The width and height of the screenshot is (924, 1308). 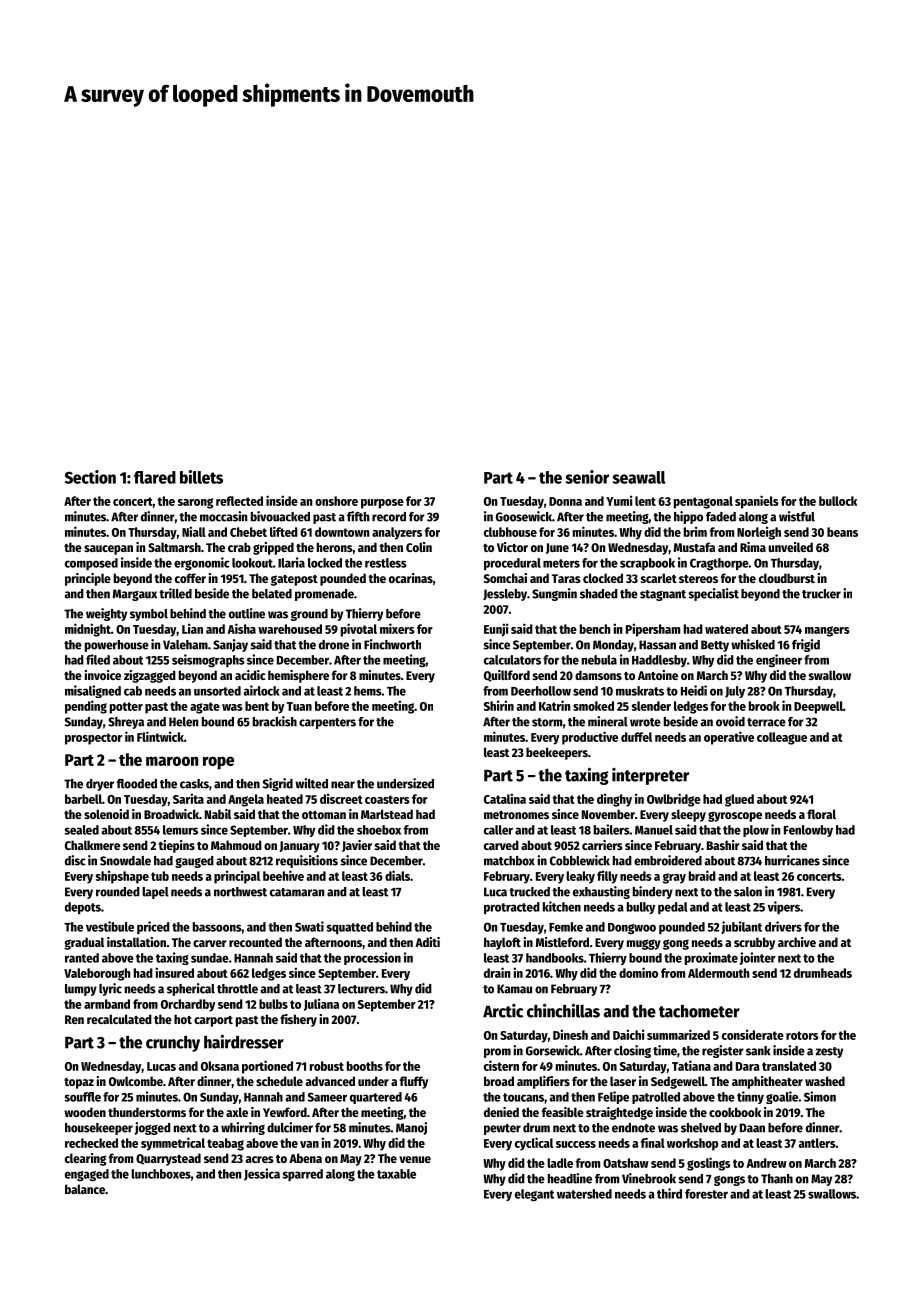 I want to click on caller, so click(x=498, y=830).
